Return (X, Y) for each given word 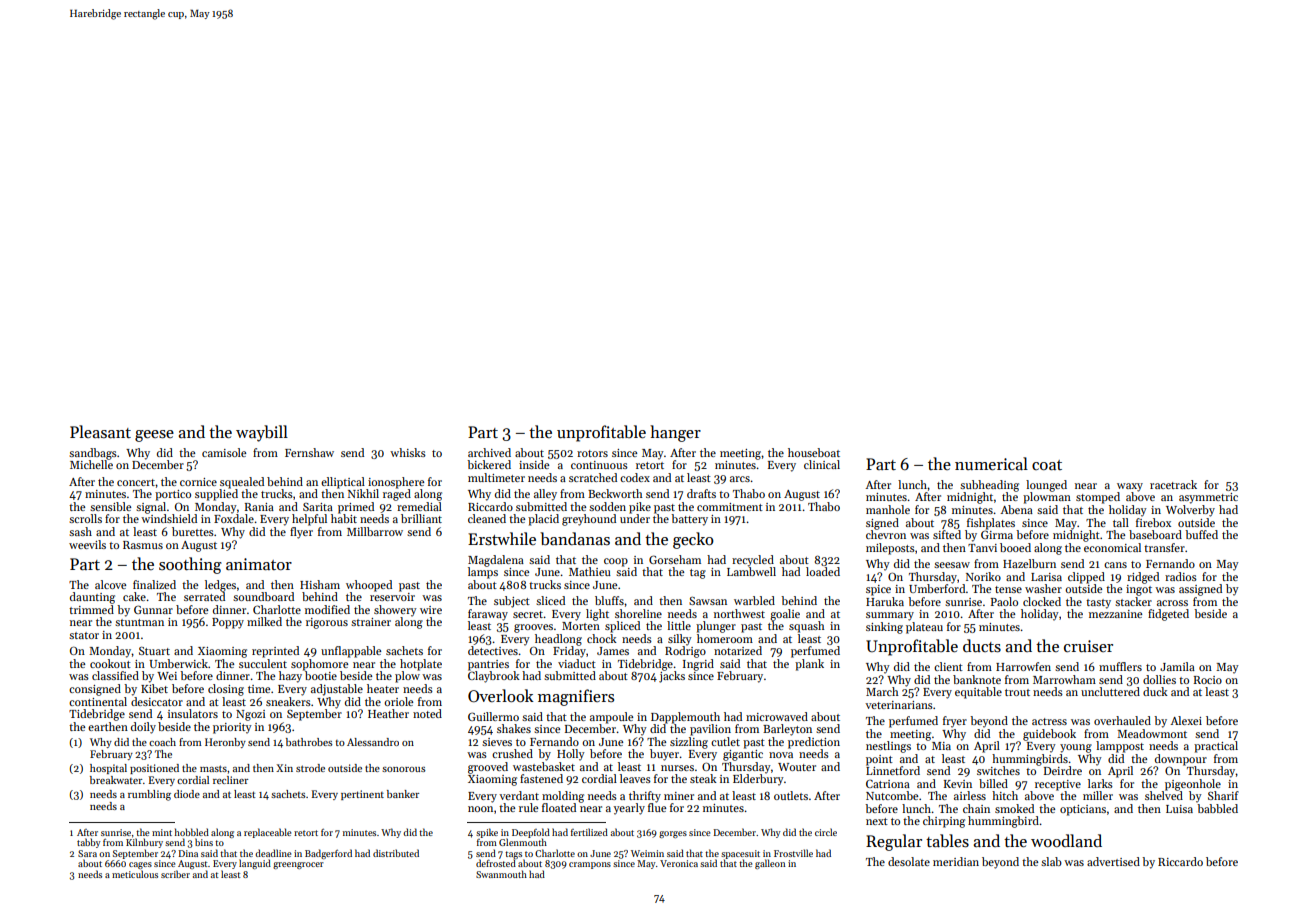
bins (204, 842)
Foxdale (234, 518)
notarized (738, 650)
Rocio (1208, 680)
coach (162, 742)
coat (1047, 465)
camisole (224, 452)
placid (543, 520)
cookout (110, 663)
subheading (989, 486)
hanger (675, 433)
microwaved (777, 716)
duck (1155, 691)
